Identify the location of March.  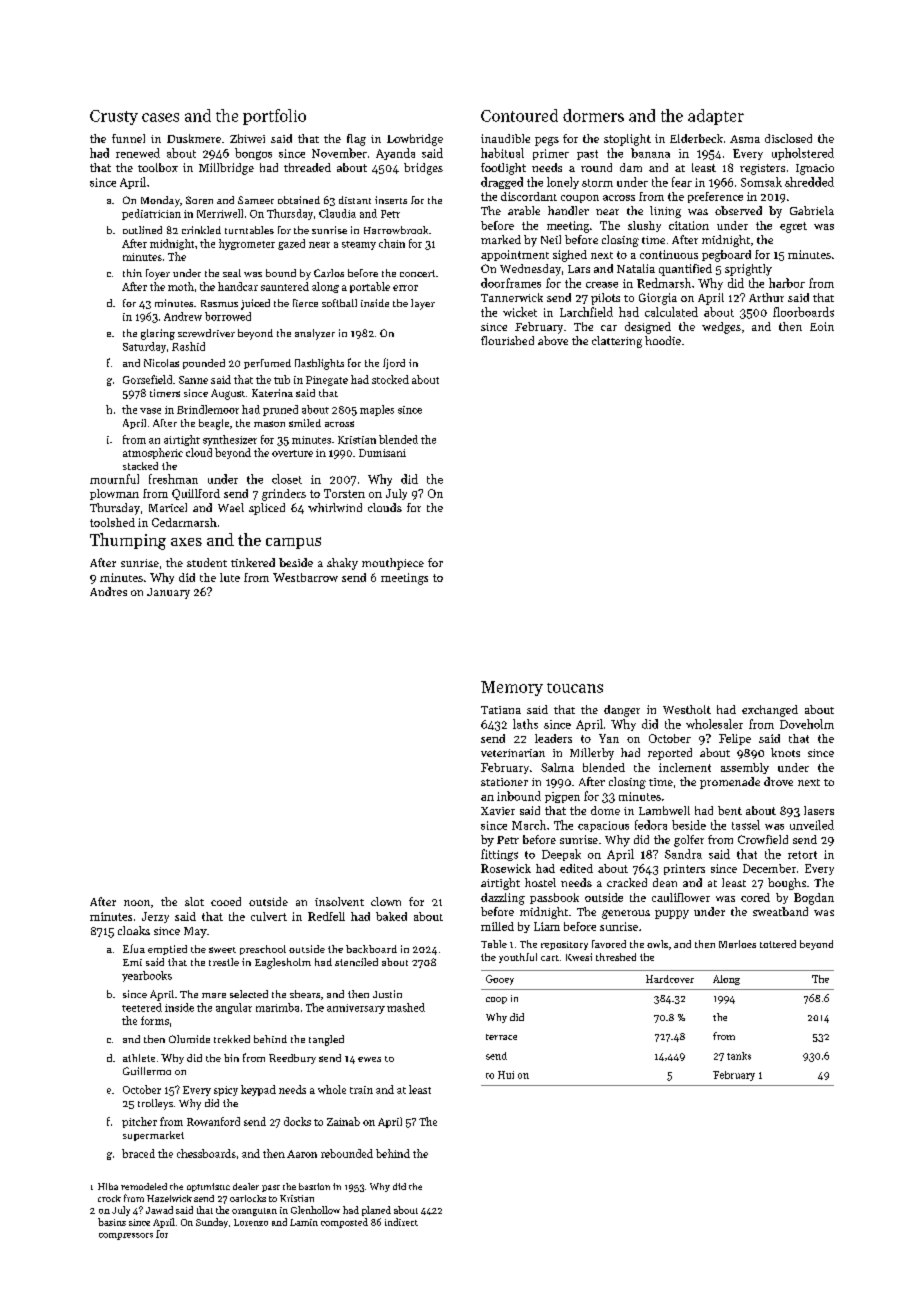
(529, 825).
